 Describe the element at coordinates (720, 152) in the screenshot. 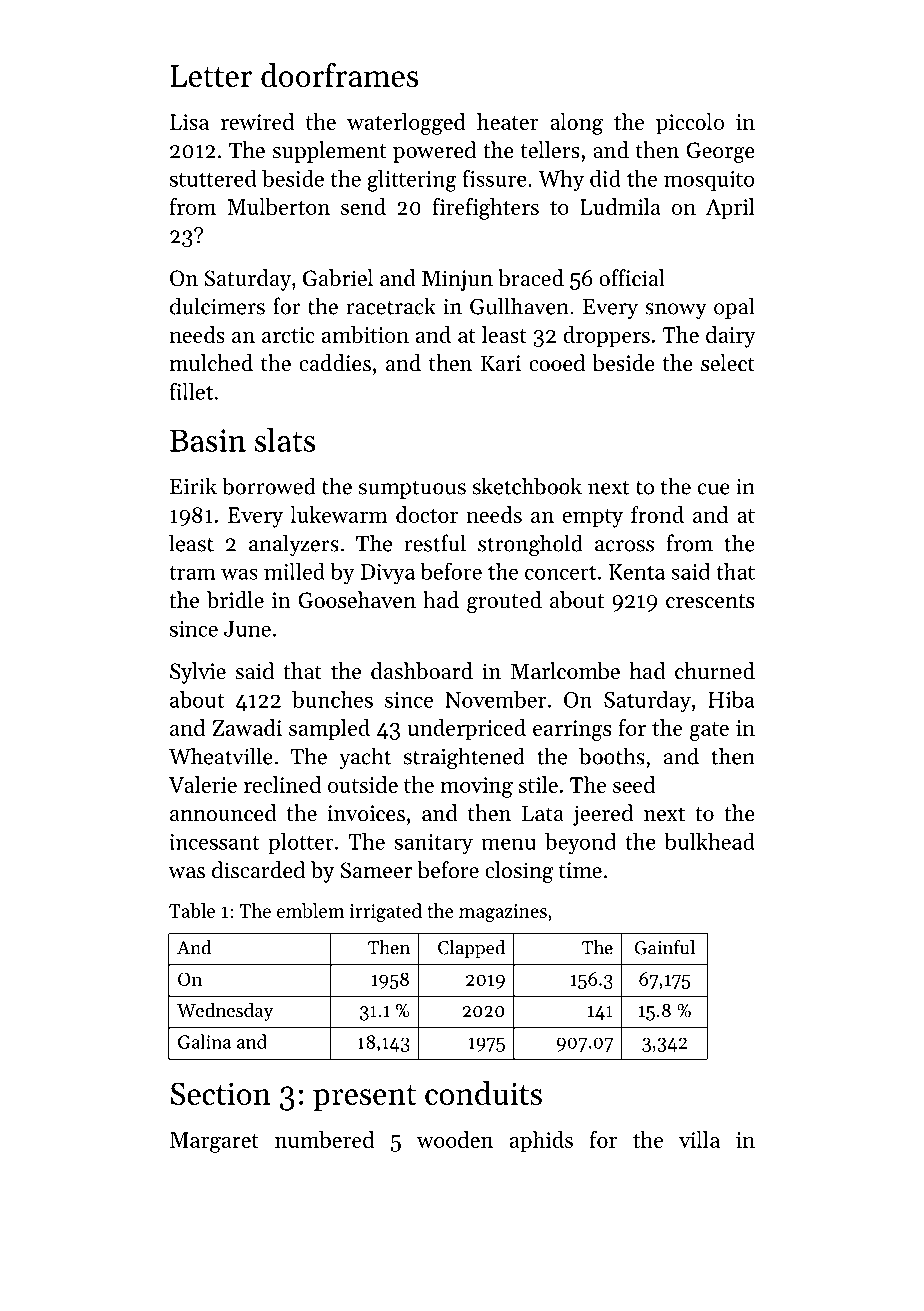

I see `George` at that location.
